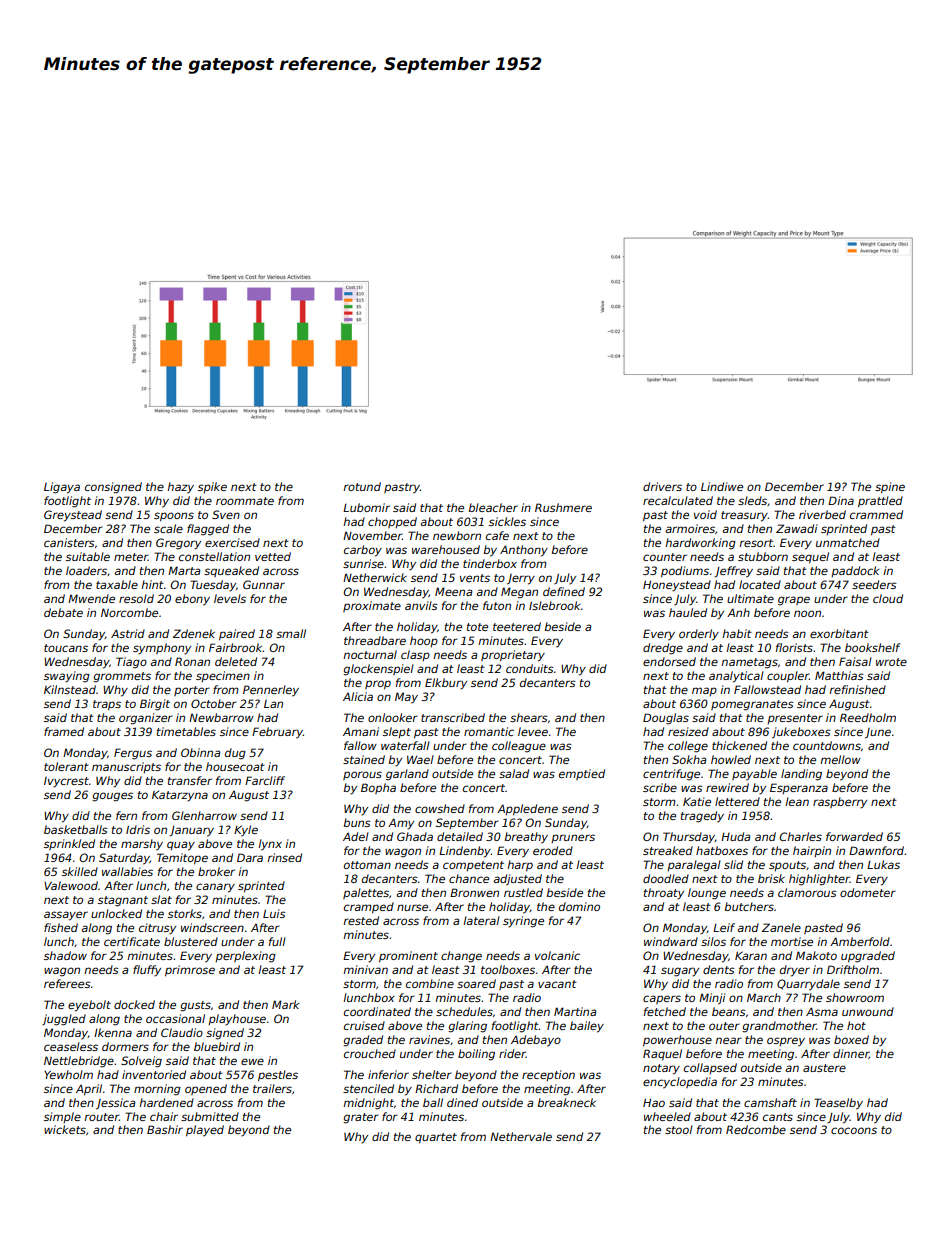 This screenshot has width=952, height=1233. I want to click on organizer, so click(146, 719).
